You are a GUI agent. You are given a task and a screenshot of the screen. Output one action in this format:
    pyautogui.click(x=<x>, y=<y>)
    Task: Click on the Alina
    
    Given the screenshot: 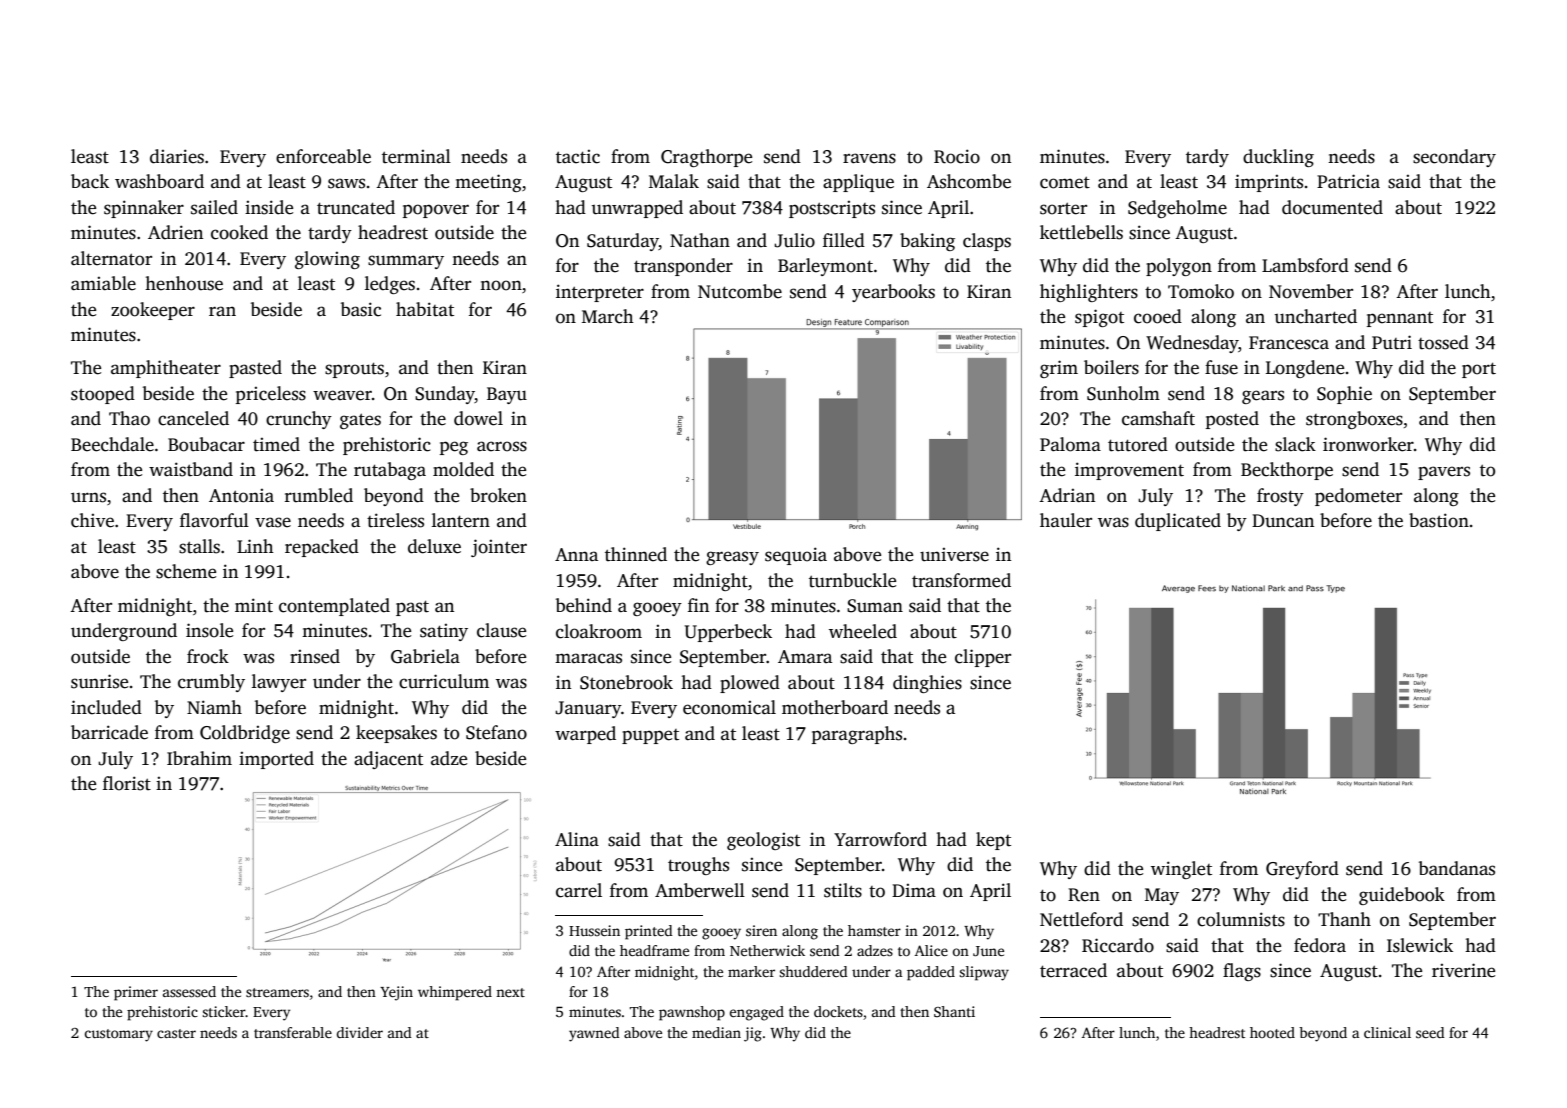 What is the action you would take?
    pyautogui.click(x=577, y=839)
